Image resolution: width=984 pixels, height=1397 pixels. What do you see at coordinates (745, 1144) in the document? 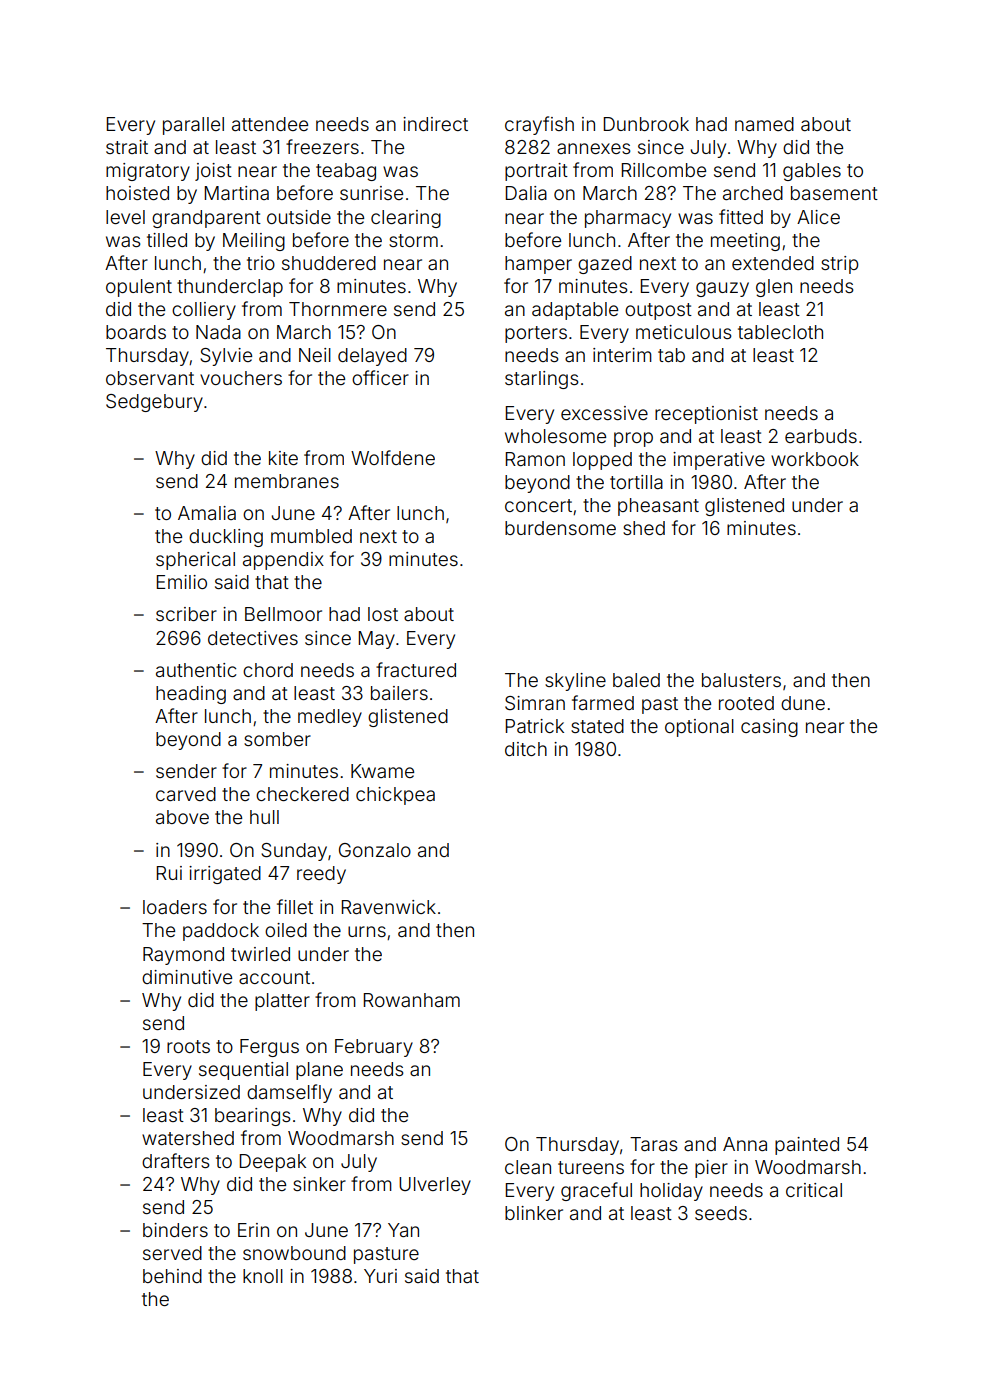
I see `Anna` at bounding box center [745, 1144].
